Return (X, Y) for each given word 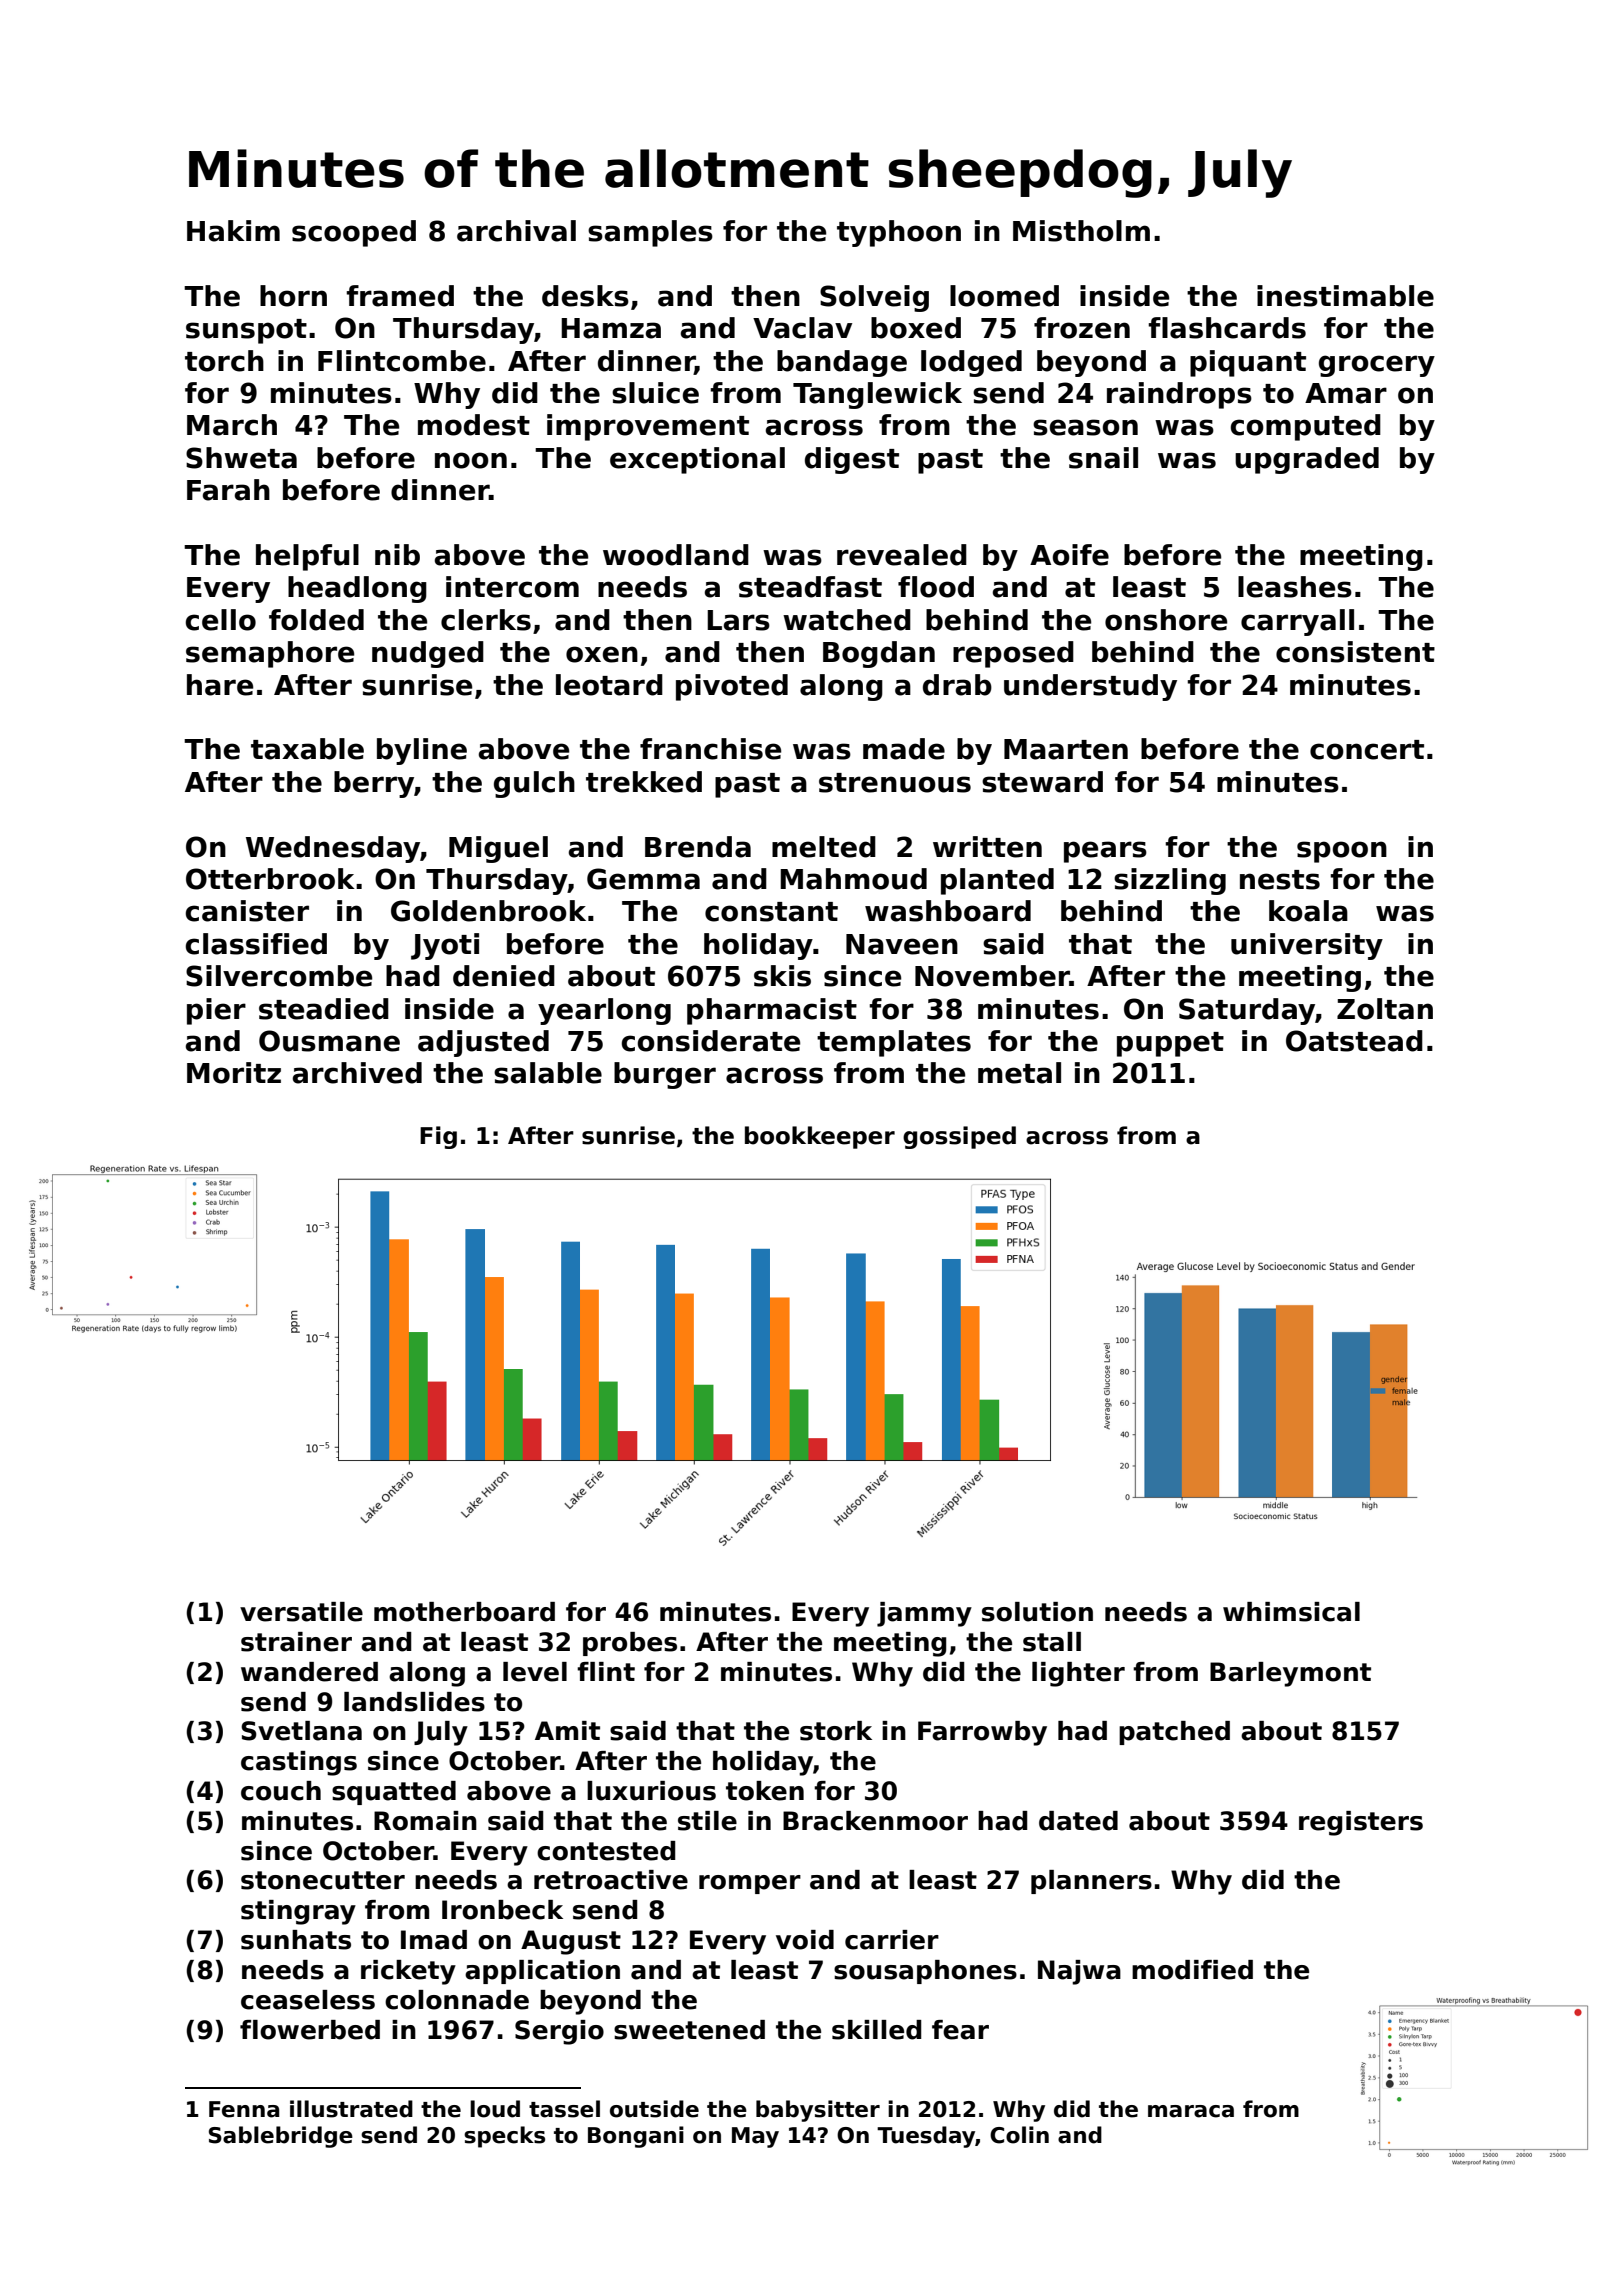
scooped (354, 233)
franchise (710, 749)
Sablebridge (281, 2137)
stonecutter (323, 1880)
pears (1105, 852)
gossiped (959, 1137)
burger (665, 1075)
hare (220, 685)
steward (1042, 782)
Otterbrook (270, 879)
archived (357, 1073)
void (805, 1940)
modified (1192, 1970)
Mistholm (1081, 231)
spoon (1342, 852)
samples (650, 233)
